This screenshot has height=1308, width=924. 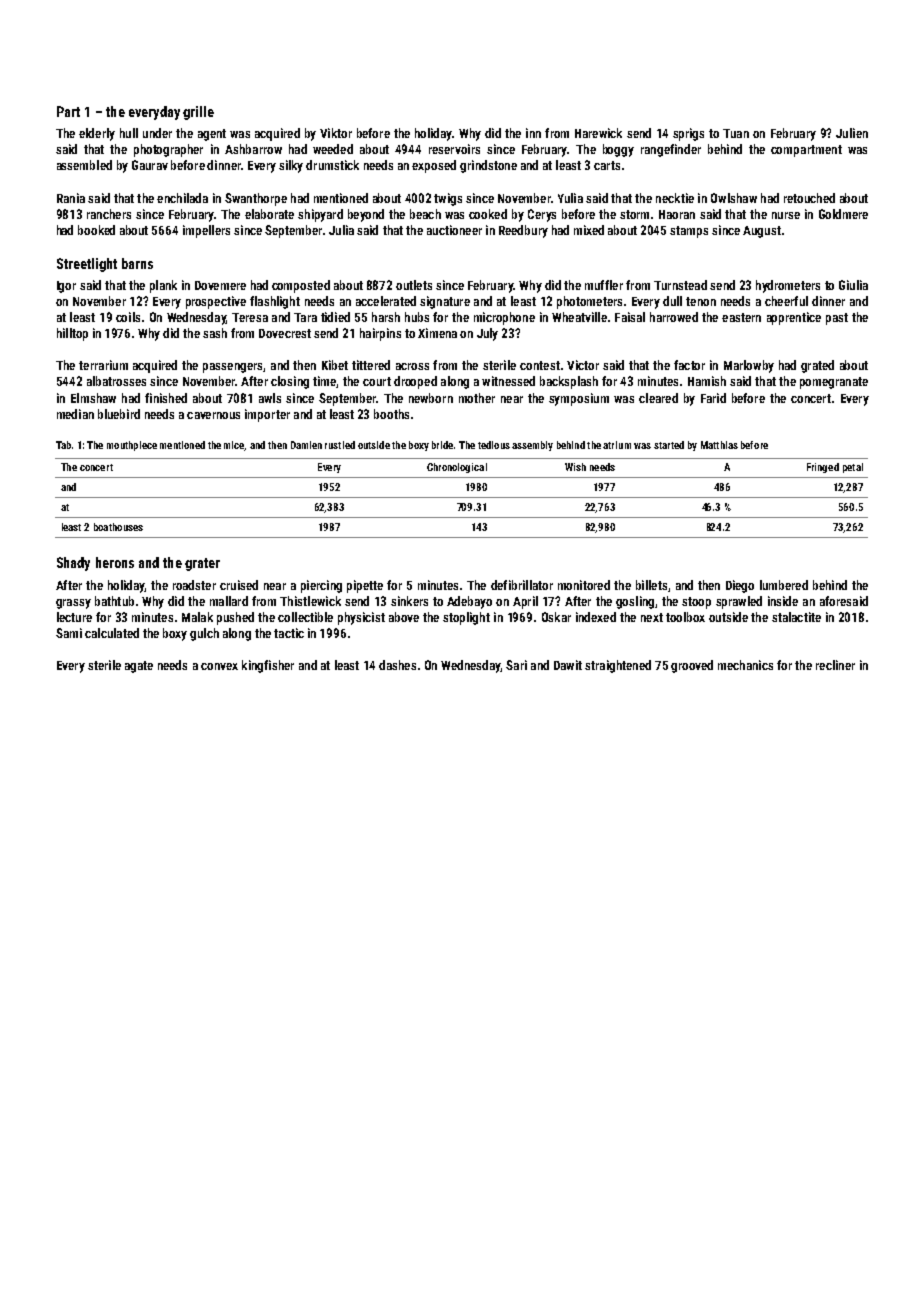 What do you see at coordinates (139, 667) in the screenshot?
I see `agate` at bounding box center [139, 667].
